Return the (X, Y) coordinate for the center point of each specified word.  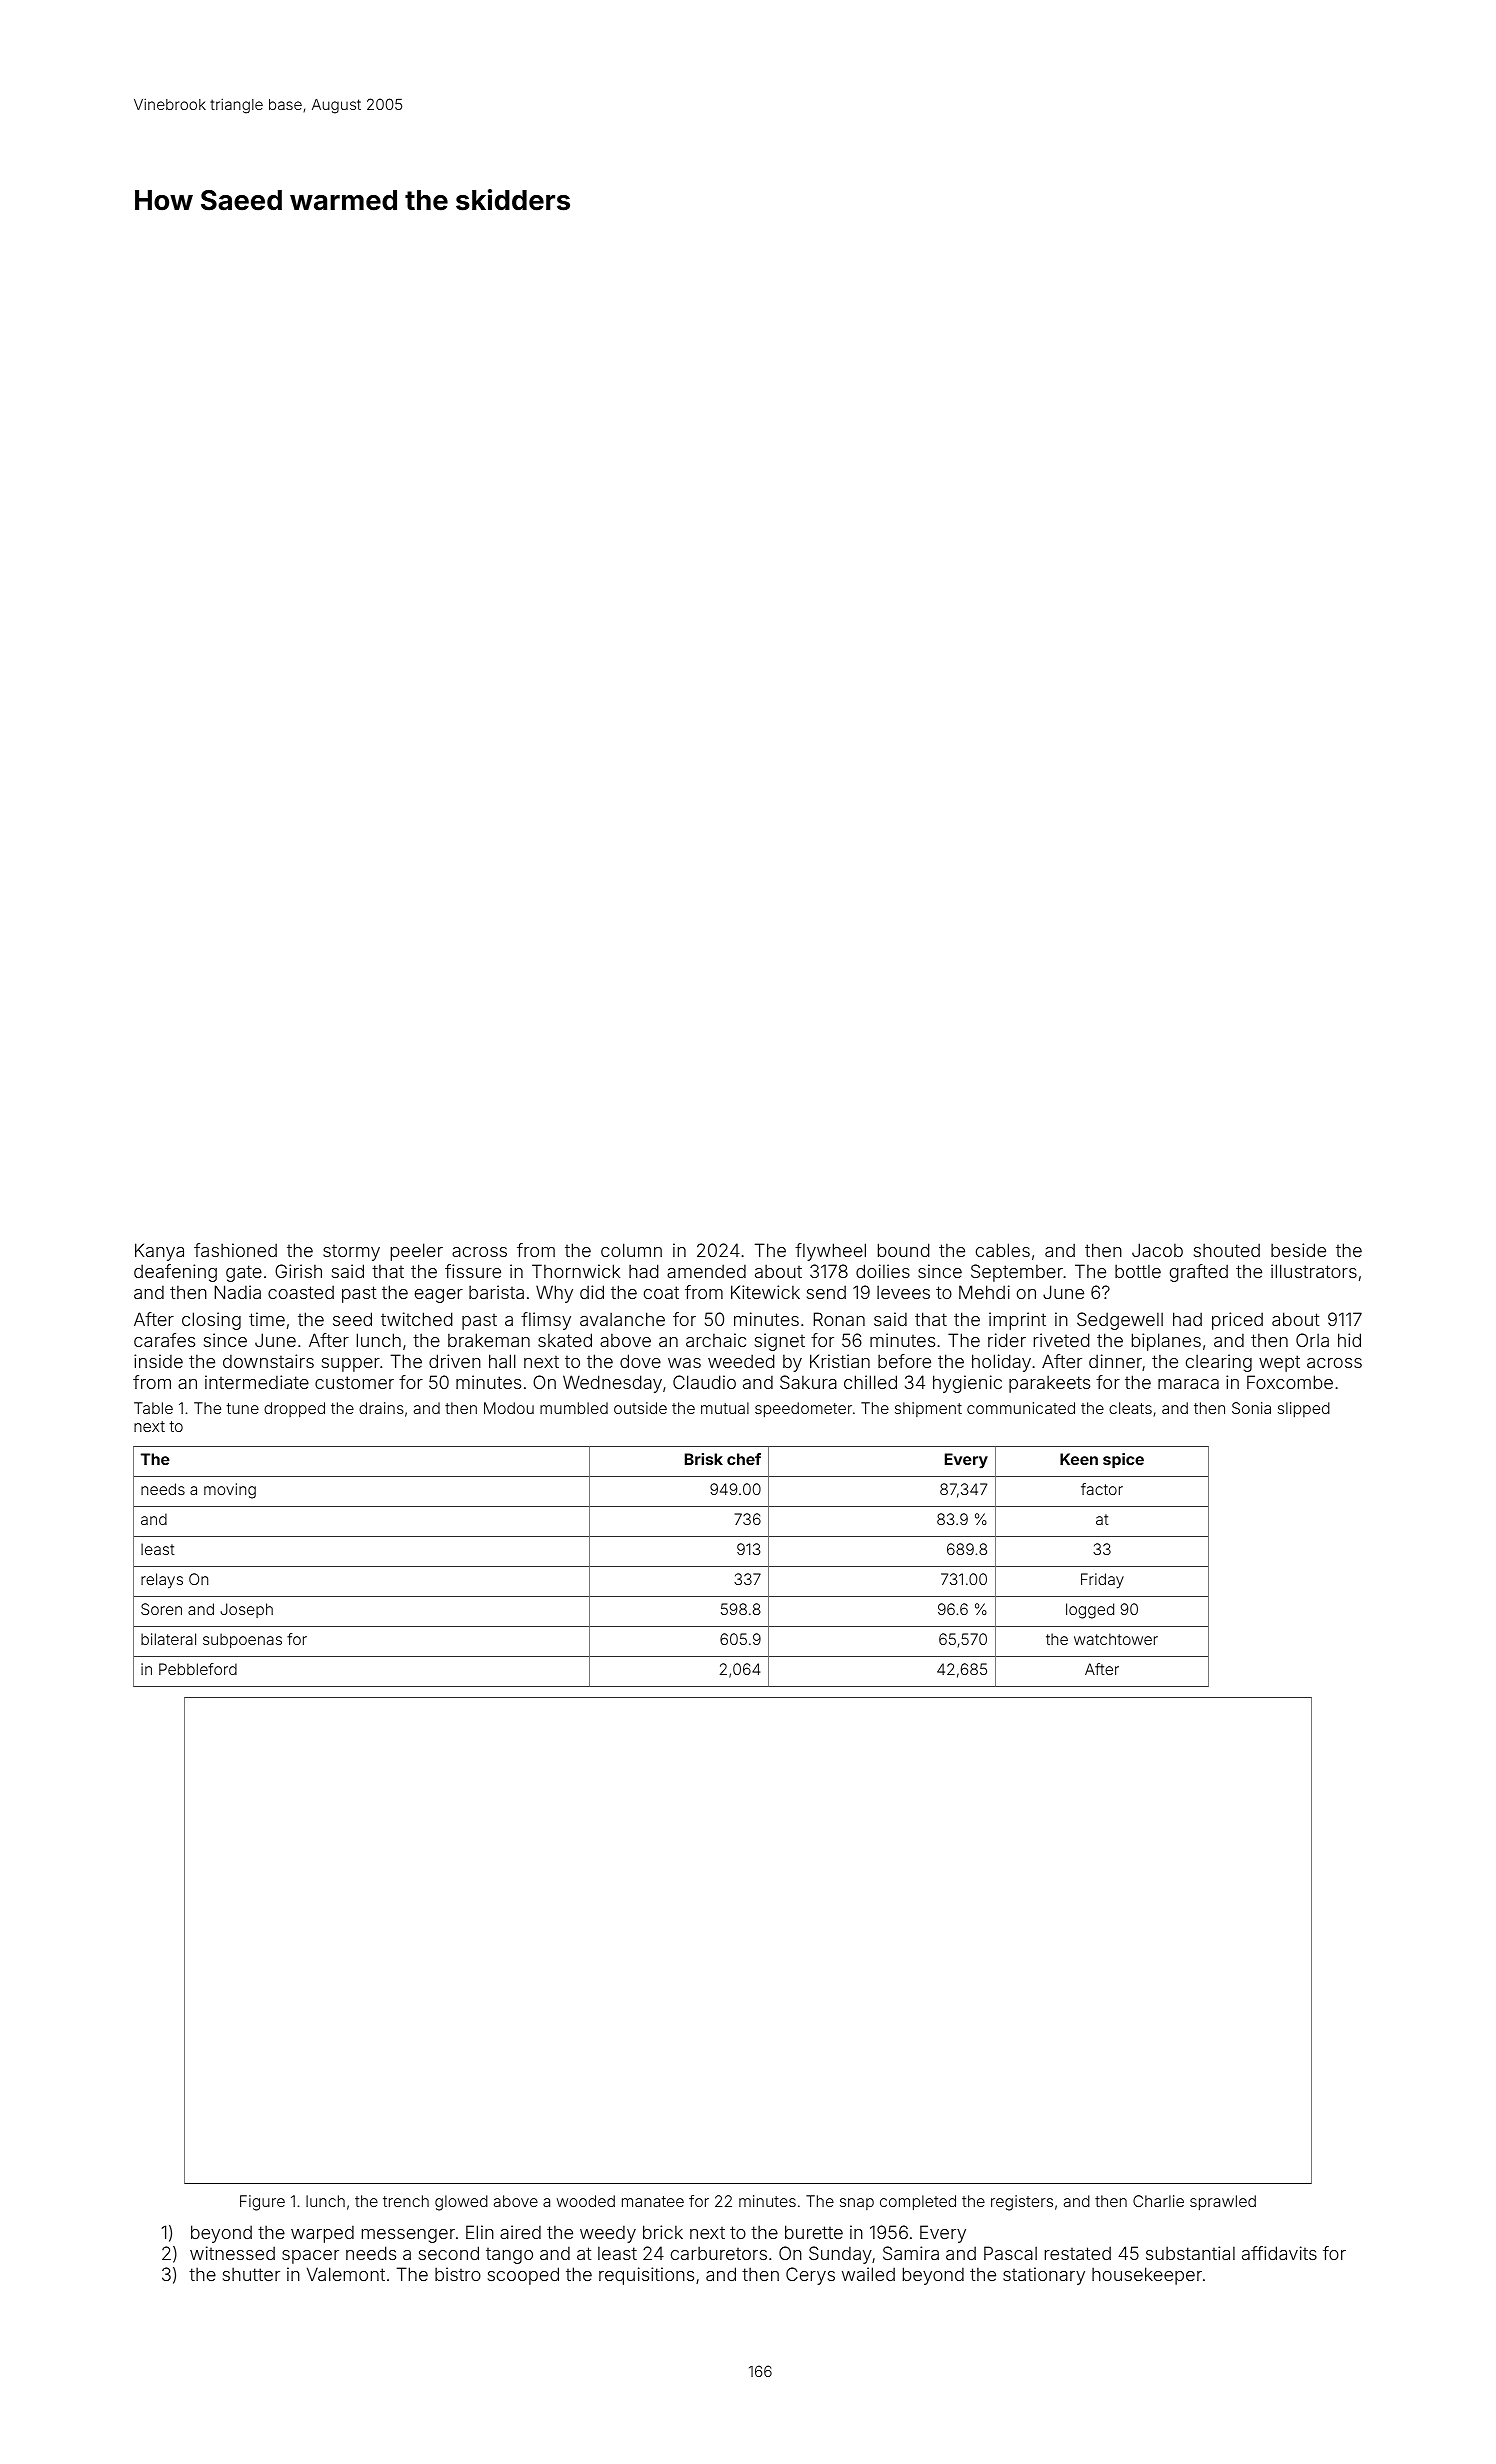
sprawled (1223, 2202)
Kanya (159, 1252)
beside (1298, 1250)
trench (406, 2201)
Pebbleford (198, 1669)
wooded (586, 2201)
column (631, 1250)
